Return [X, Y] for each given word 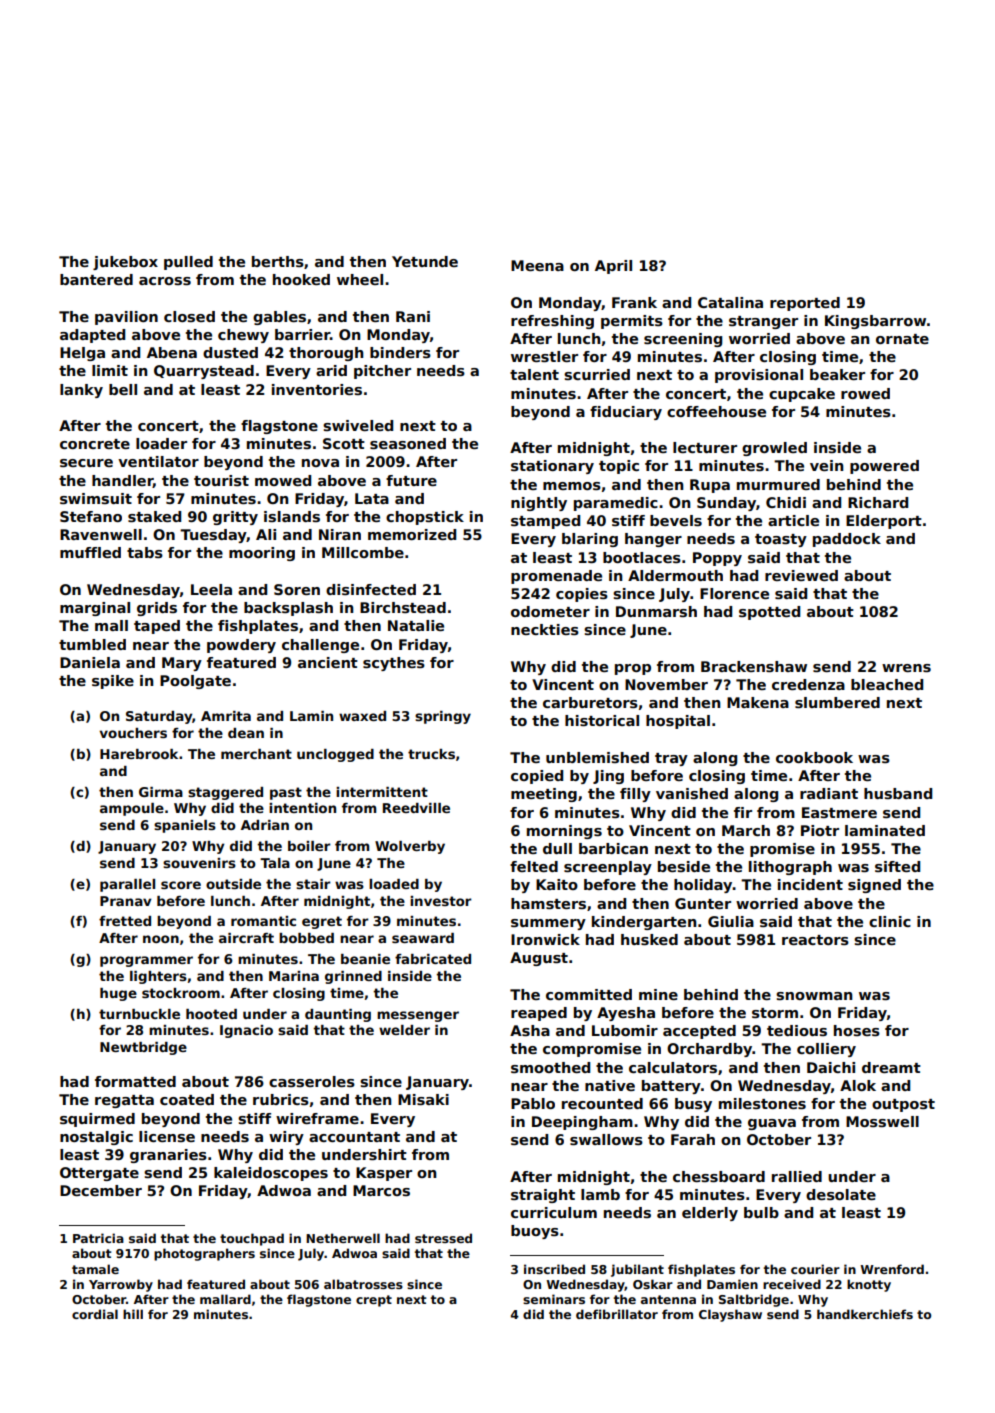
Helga [82, 354]
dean [246, 733]
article [793, 520]
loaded [394, 884]
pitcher [382, 372]
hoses [857, 1030]
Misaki [423, 1099]
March [746, 830]
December [101, 1190]
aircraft [246, 938]
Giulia [731, 921]
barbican [613, 848]
